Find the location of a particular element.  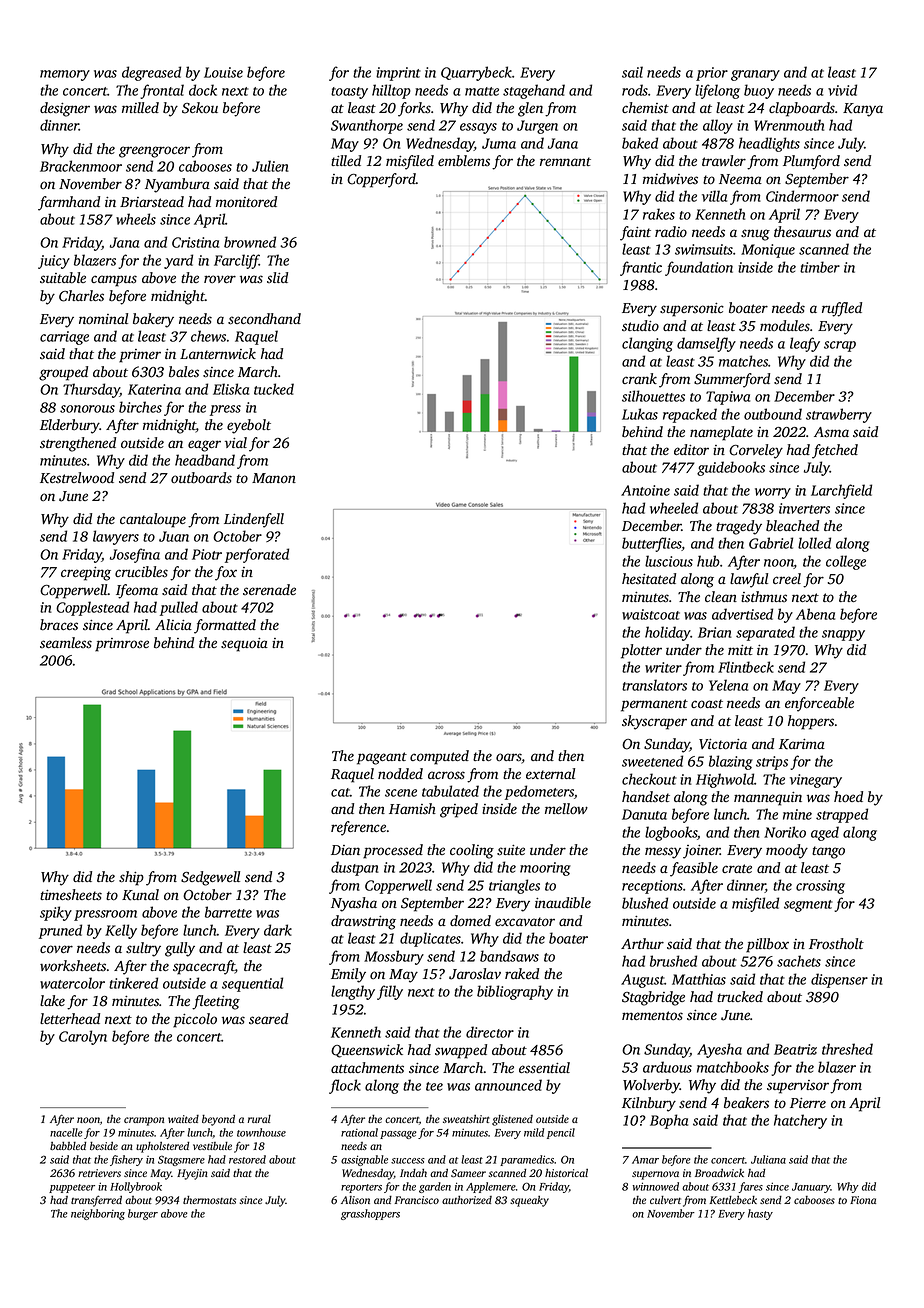

creeping is located at coordinates (86, 574).
